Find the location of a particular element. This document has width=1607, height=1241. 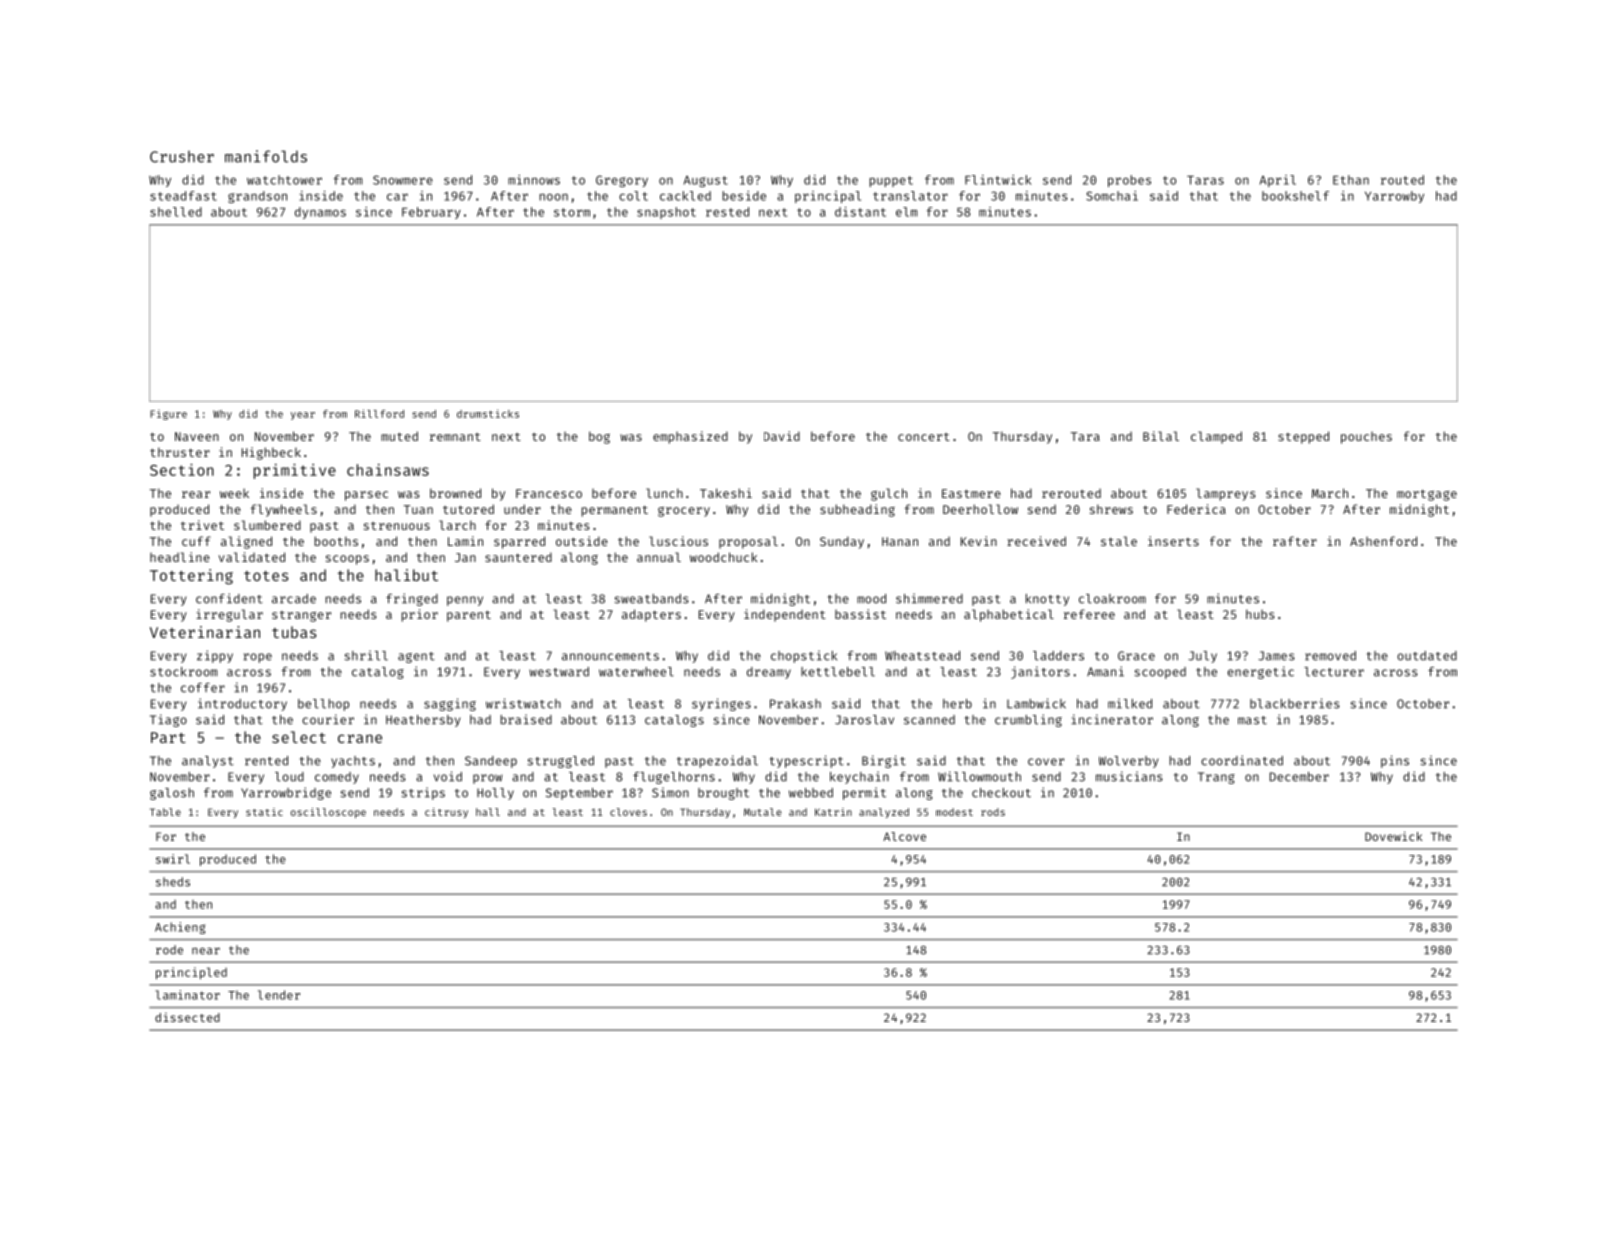

pins is located at coordinates (1395, 761).
